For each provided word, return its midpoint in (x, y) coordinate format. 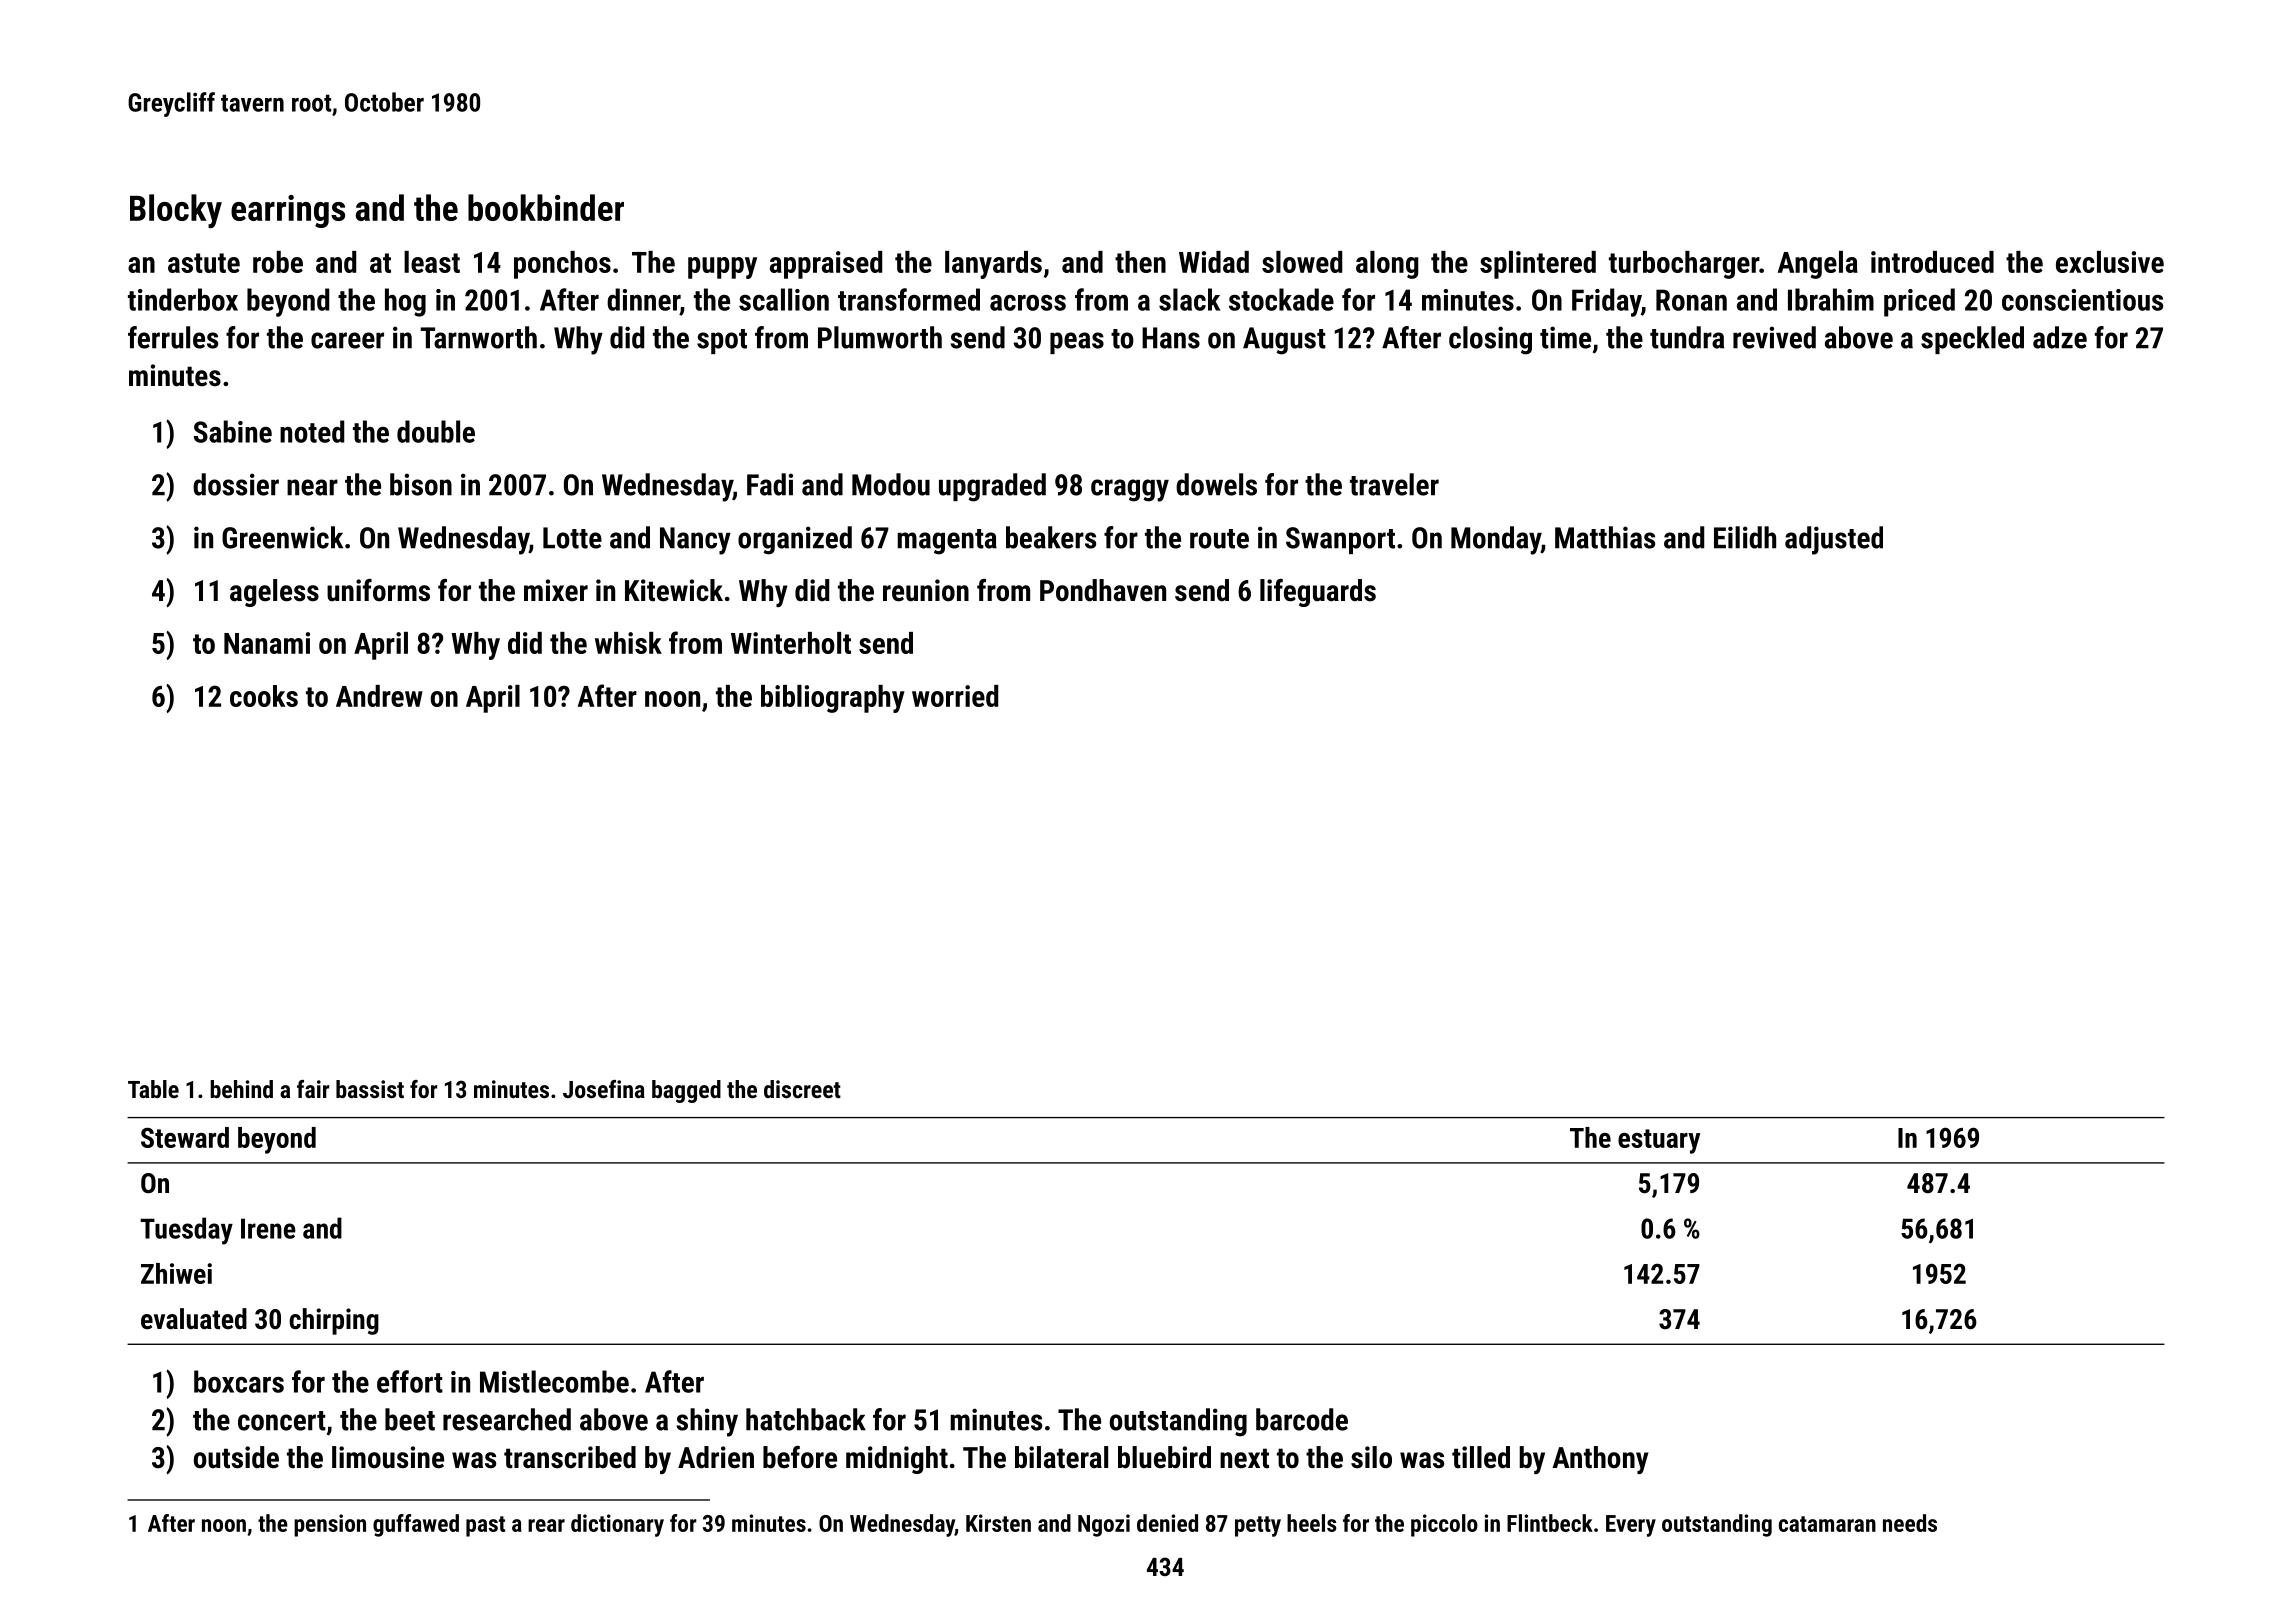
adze (2060, 337)
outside (236, 1457)
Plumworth (880, 337)
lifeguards (1318, 593)
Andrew (379, 696)
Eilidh (1745, 537)
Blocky (176, 211)
